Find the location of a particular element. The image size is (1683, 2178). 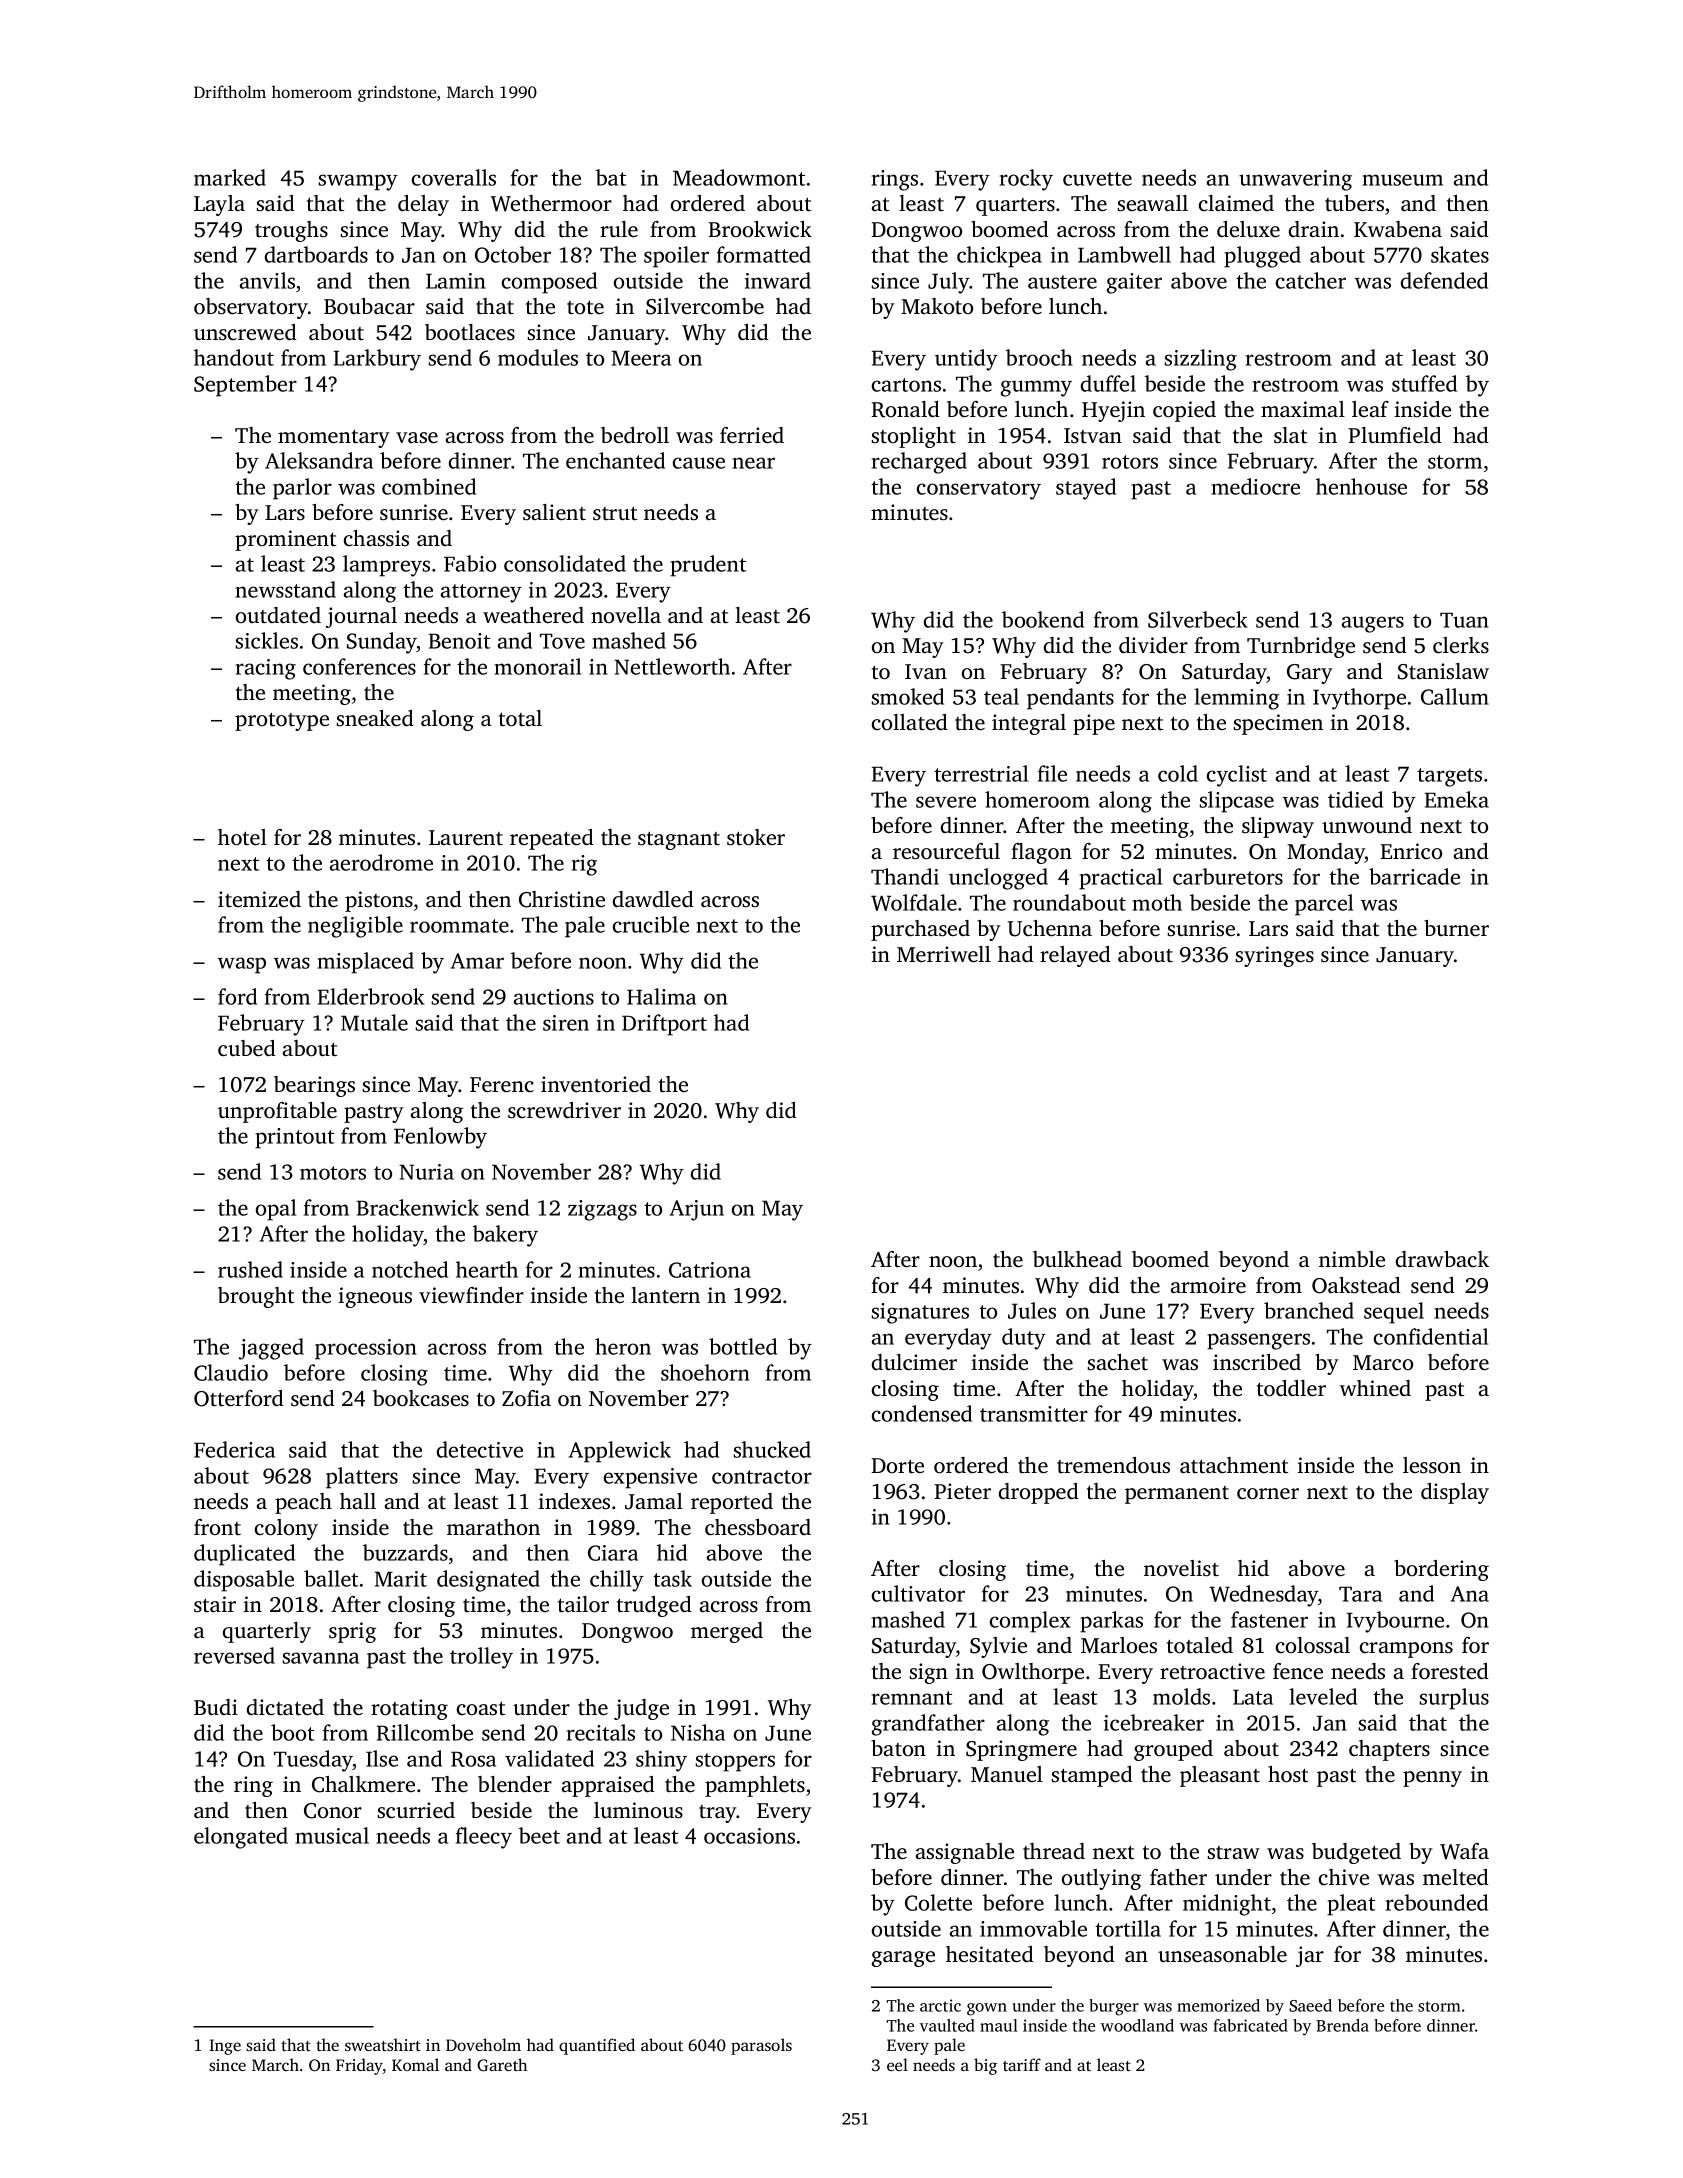

near is located at coordinates (753, 463).
